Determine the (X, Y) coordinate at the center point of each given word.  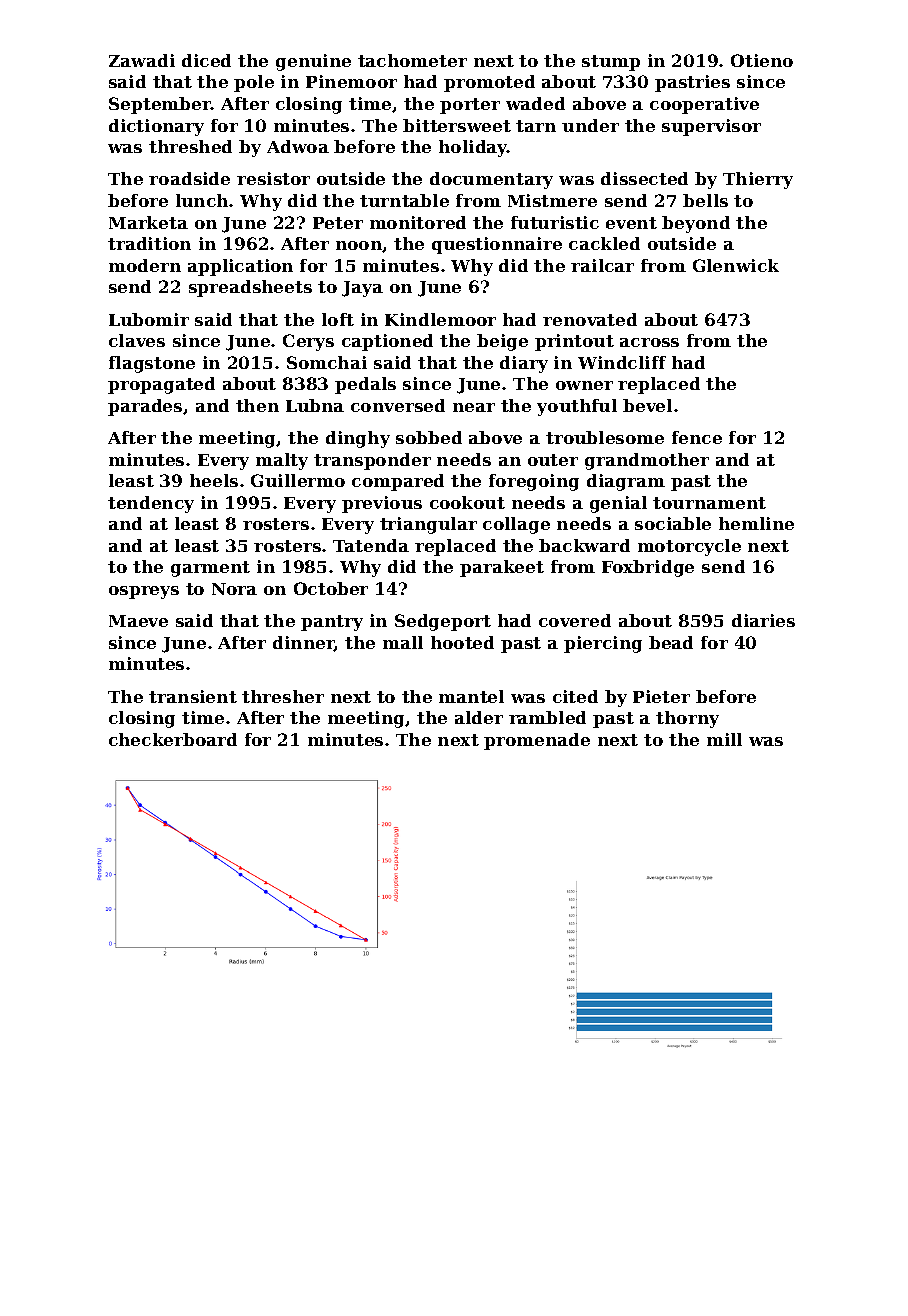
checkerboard (173, 739)
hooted (462, 642)
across (649, 342)
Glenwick (736, 265)
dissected (644, 178)
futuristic (555, 222)
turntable (404, 200)
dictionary (156, 127)
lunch (202, 200)
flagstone (152, 364)
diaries (763, 620)
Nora (234, 589)
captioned (387, 342)
